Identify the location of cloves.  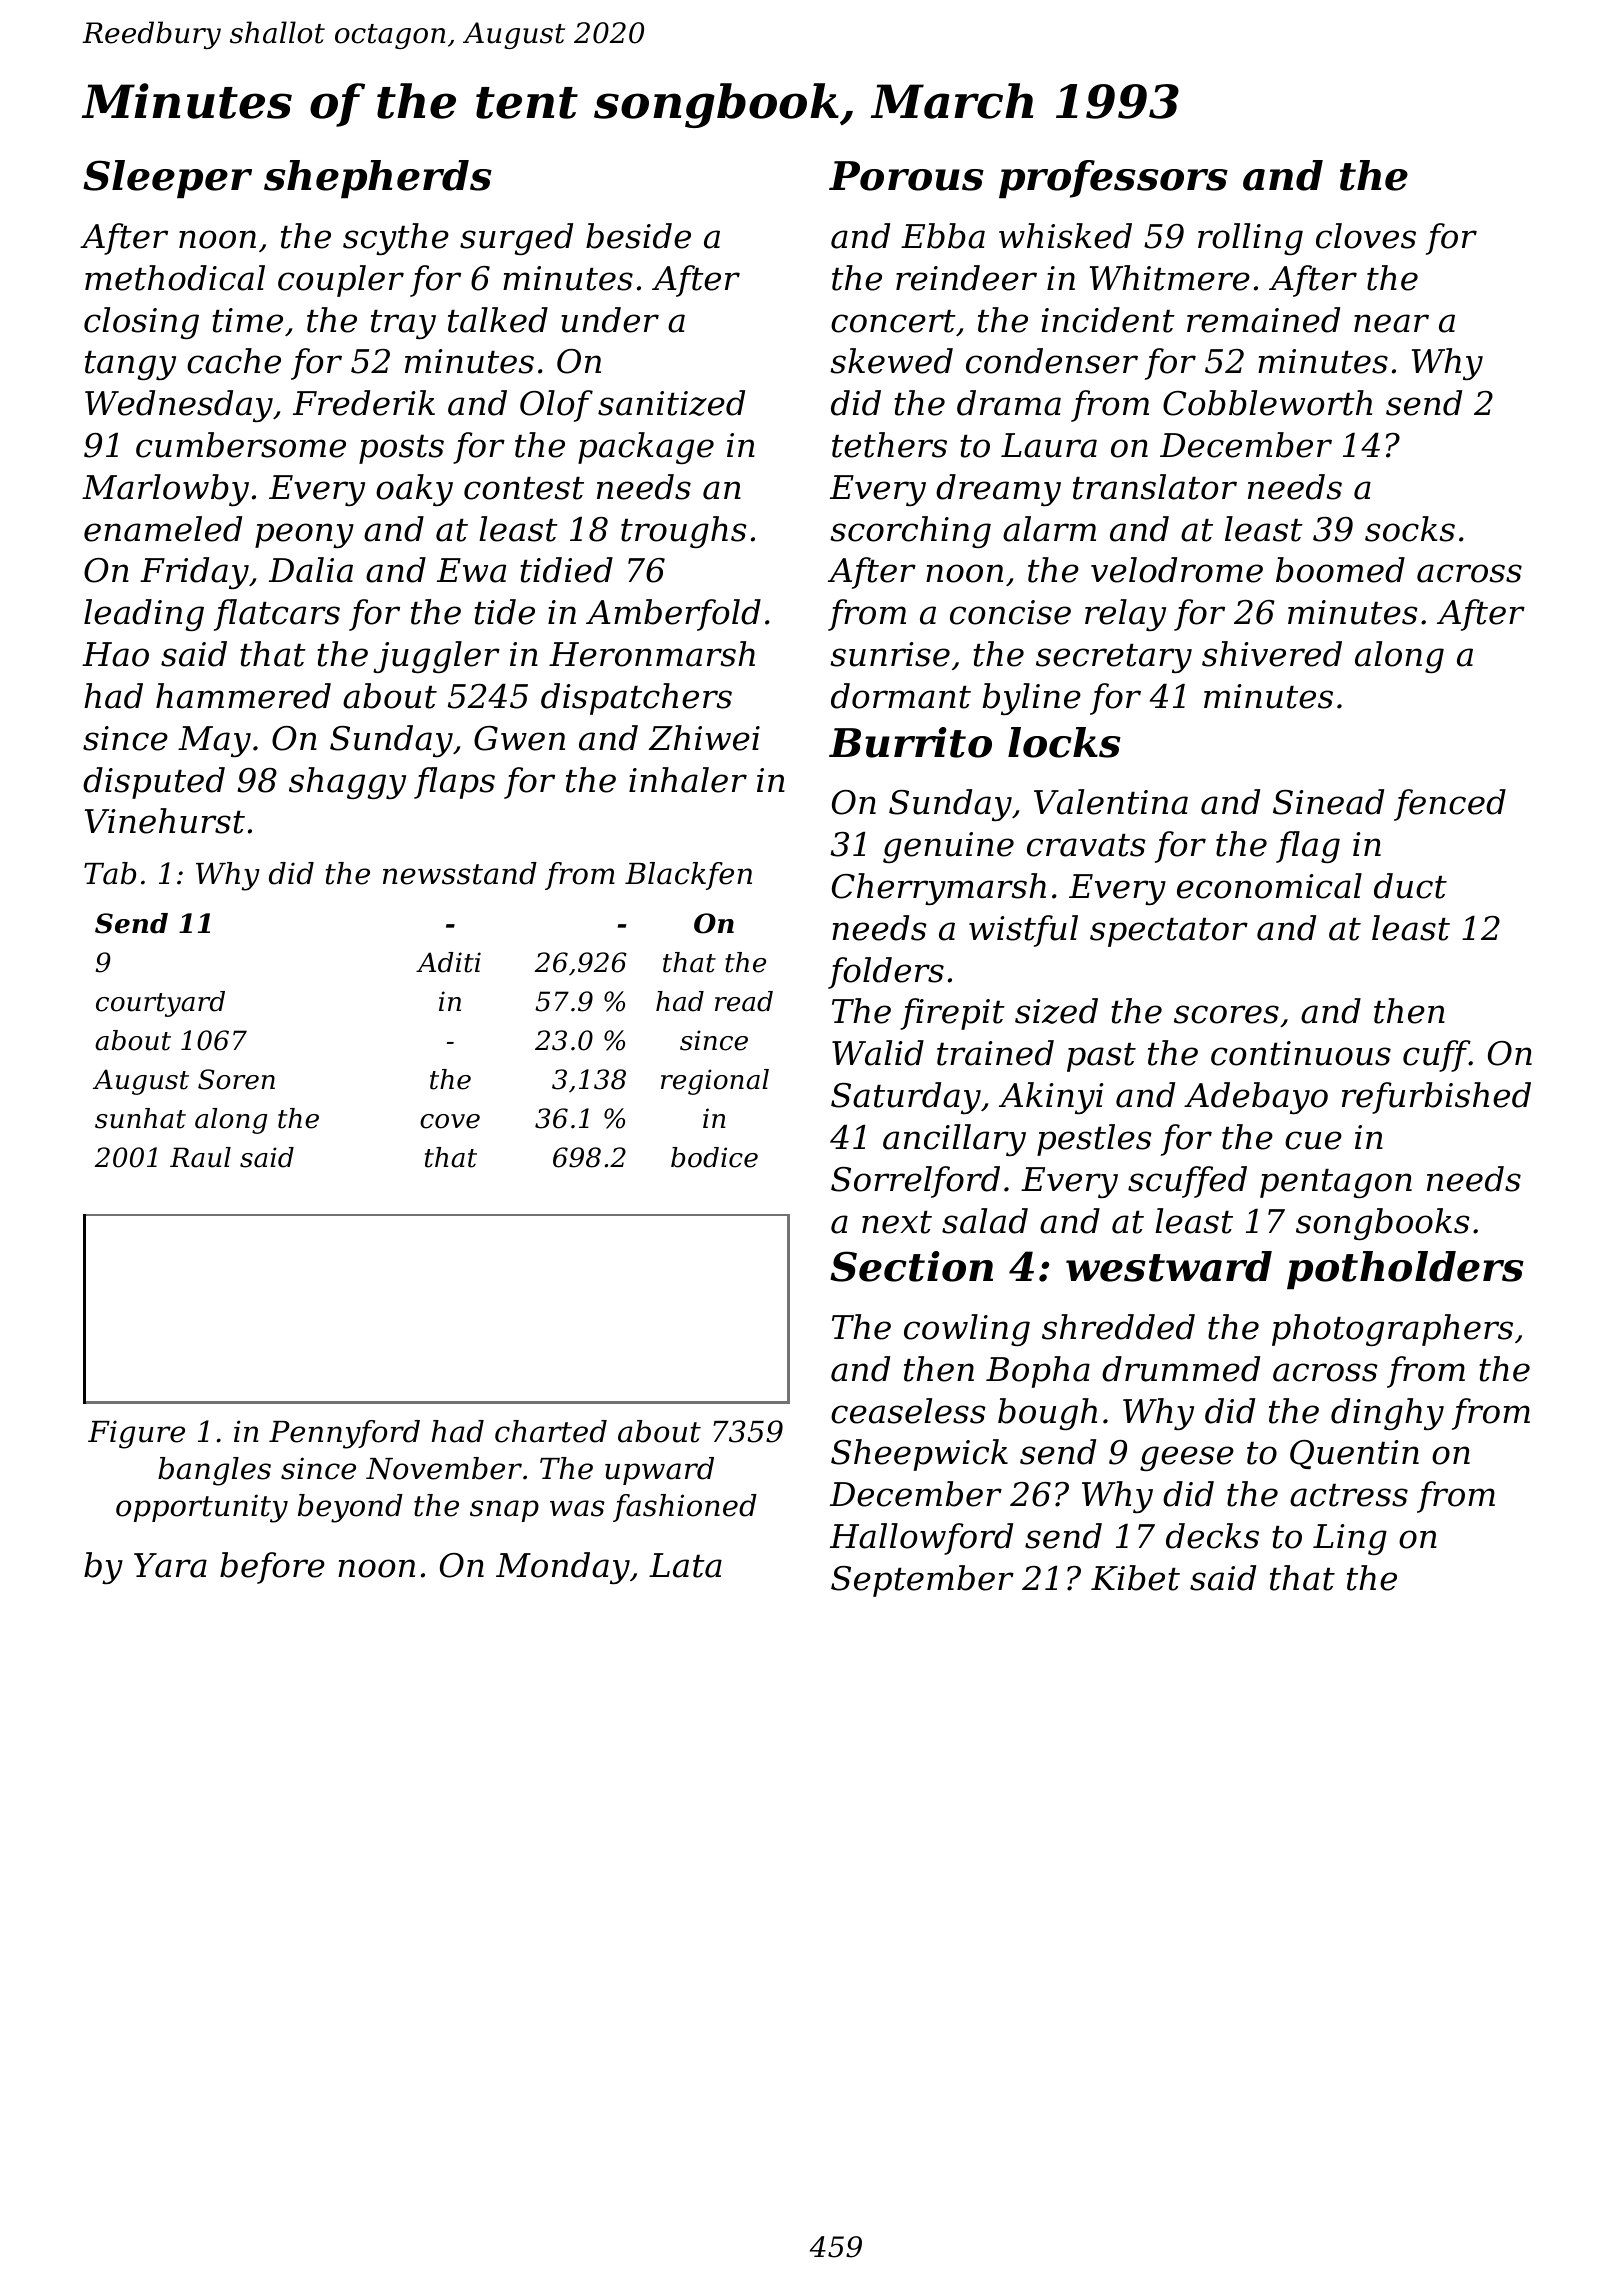
(1366, 236).
